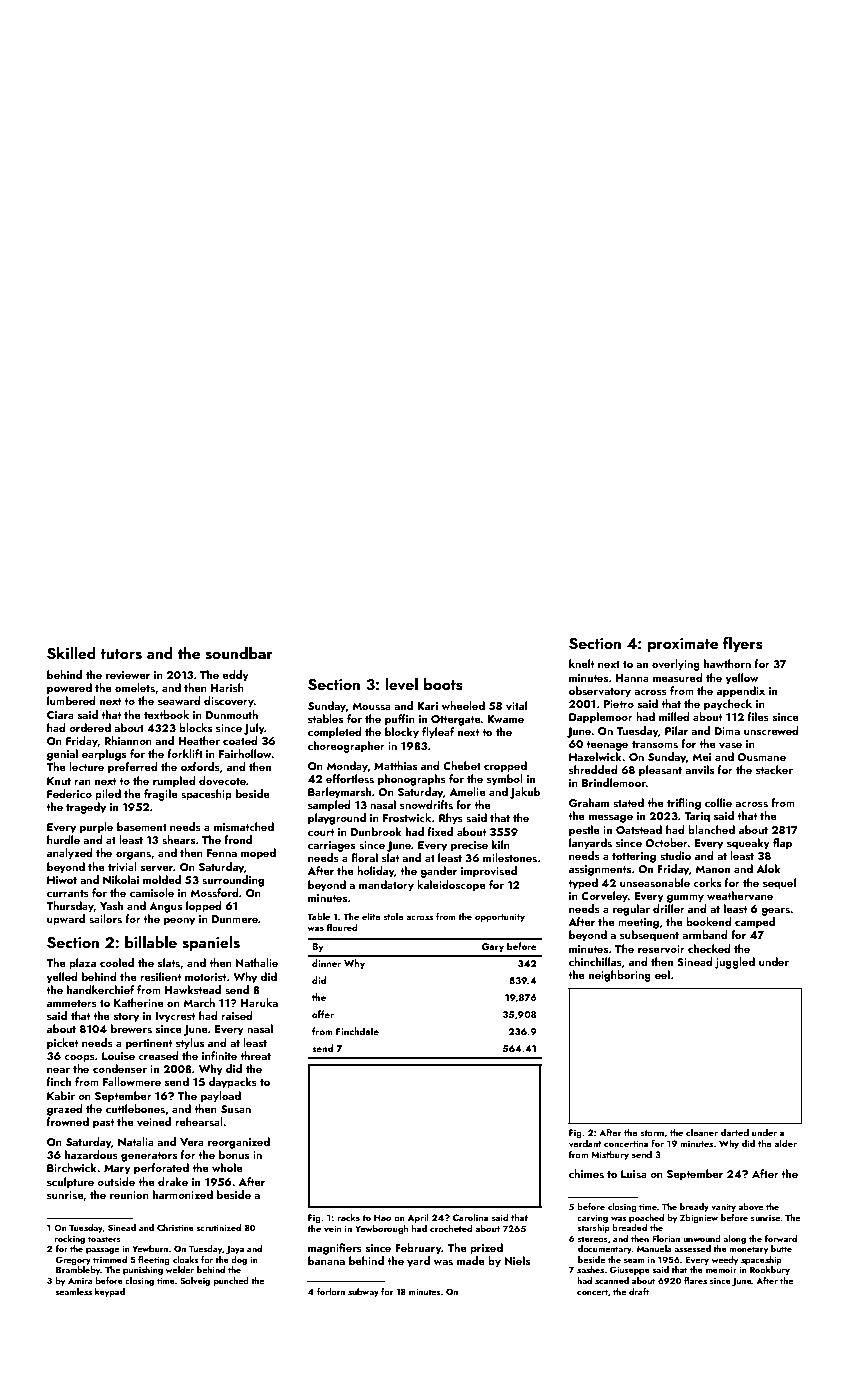  Describe the element at coordinates (581, 663) in the screenshot. I see `knelt` at that location.
